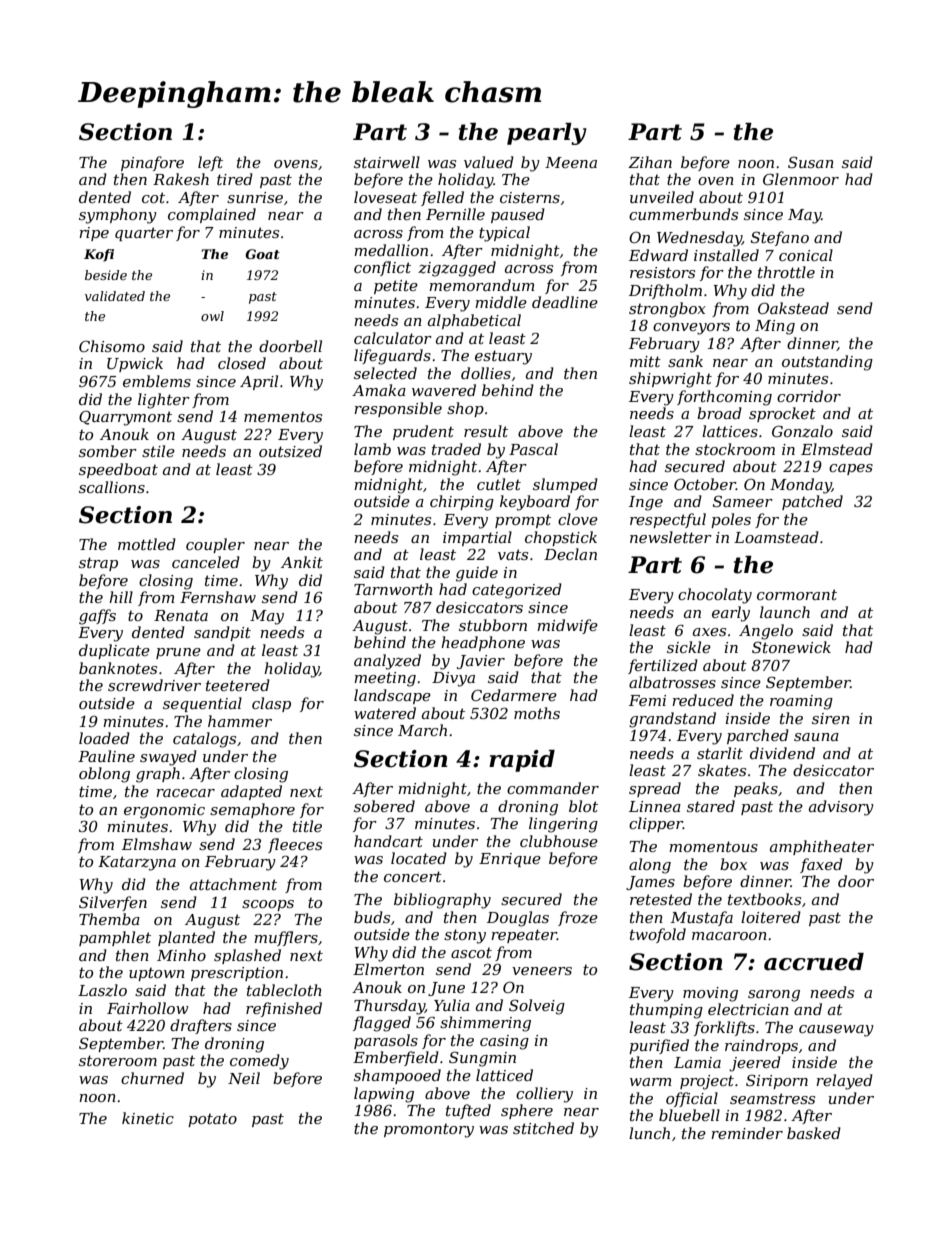 The image size is (952, 1233). What do you see at coordinates (811, 162) in the page?
I see `Susan` at bounding box center [811, 162].
